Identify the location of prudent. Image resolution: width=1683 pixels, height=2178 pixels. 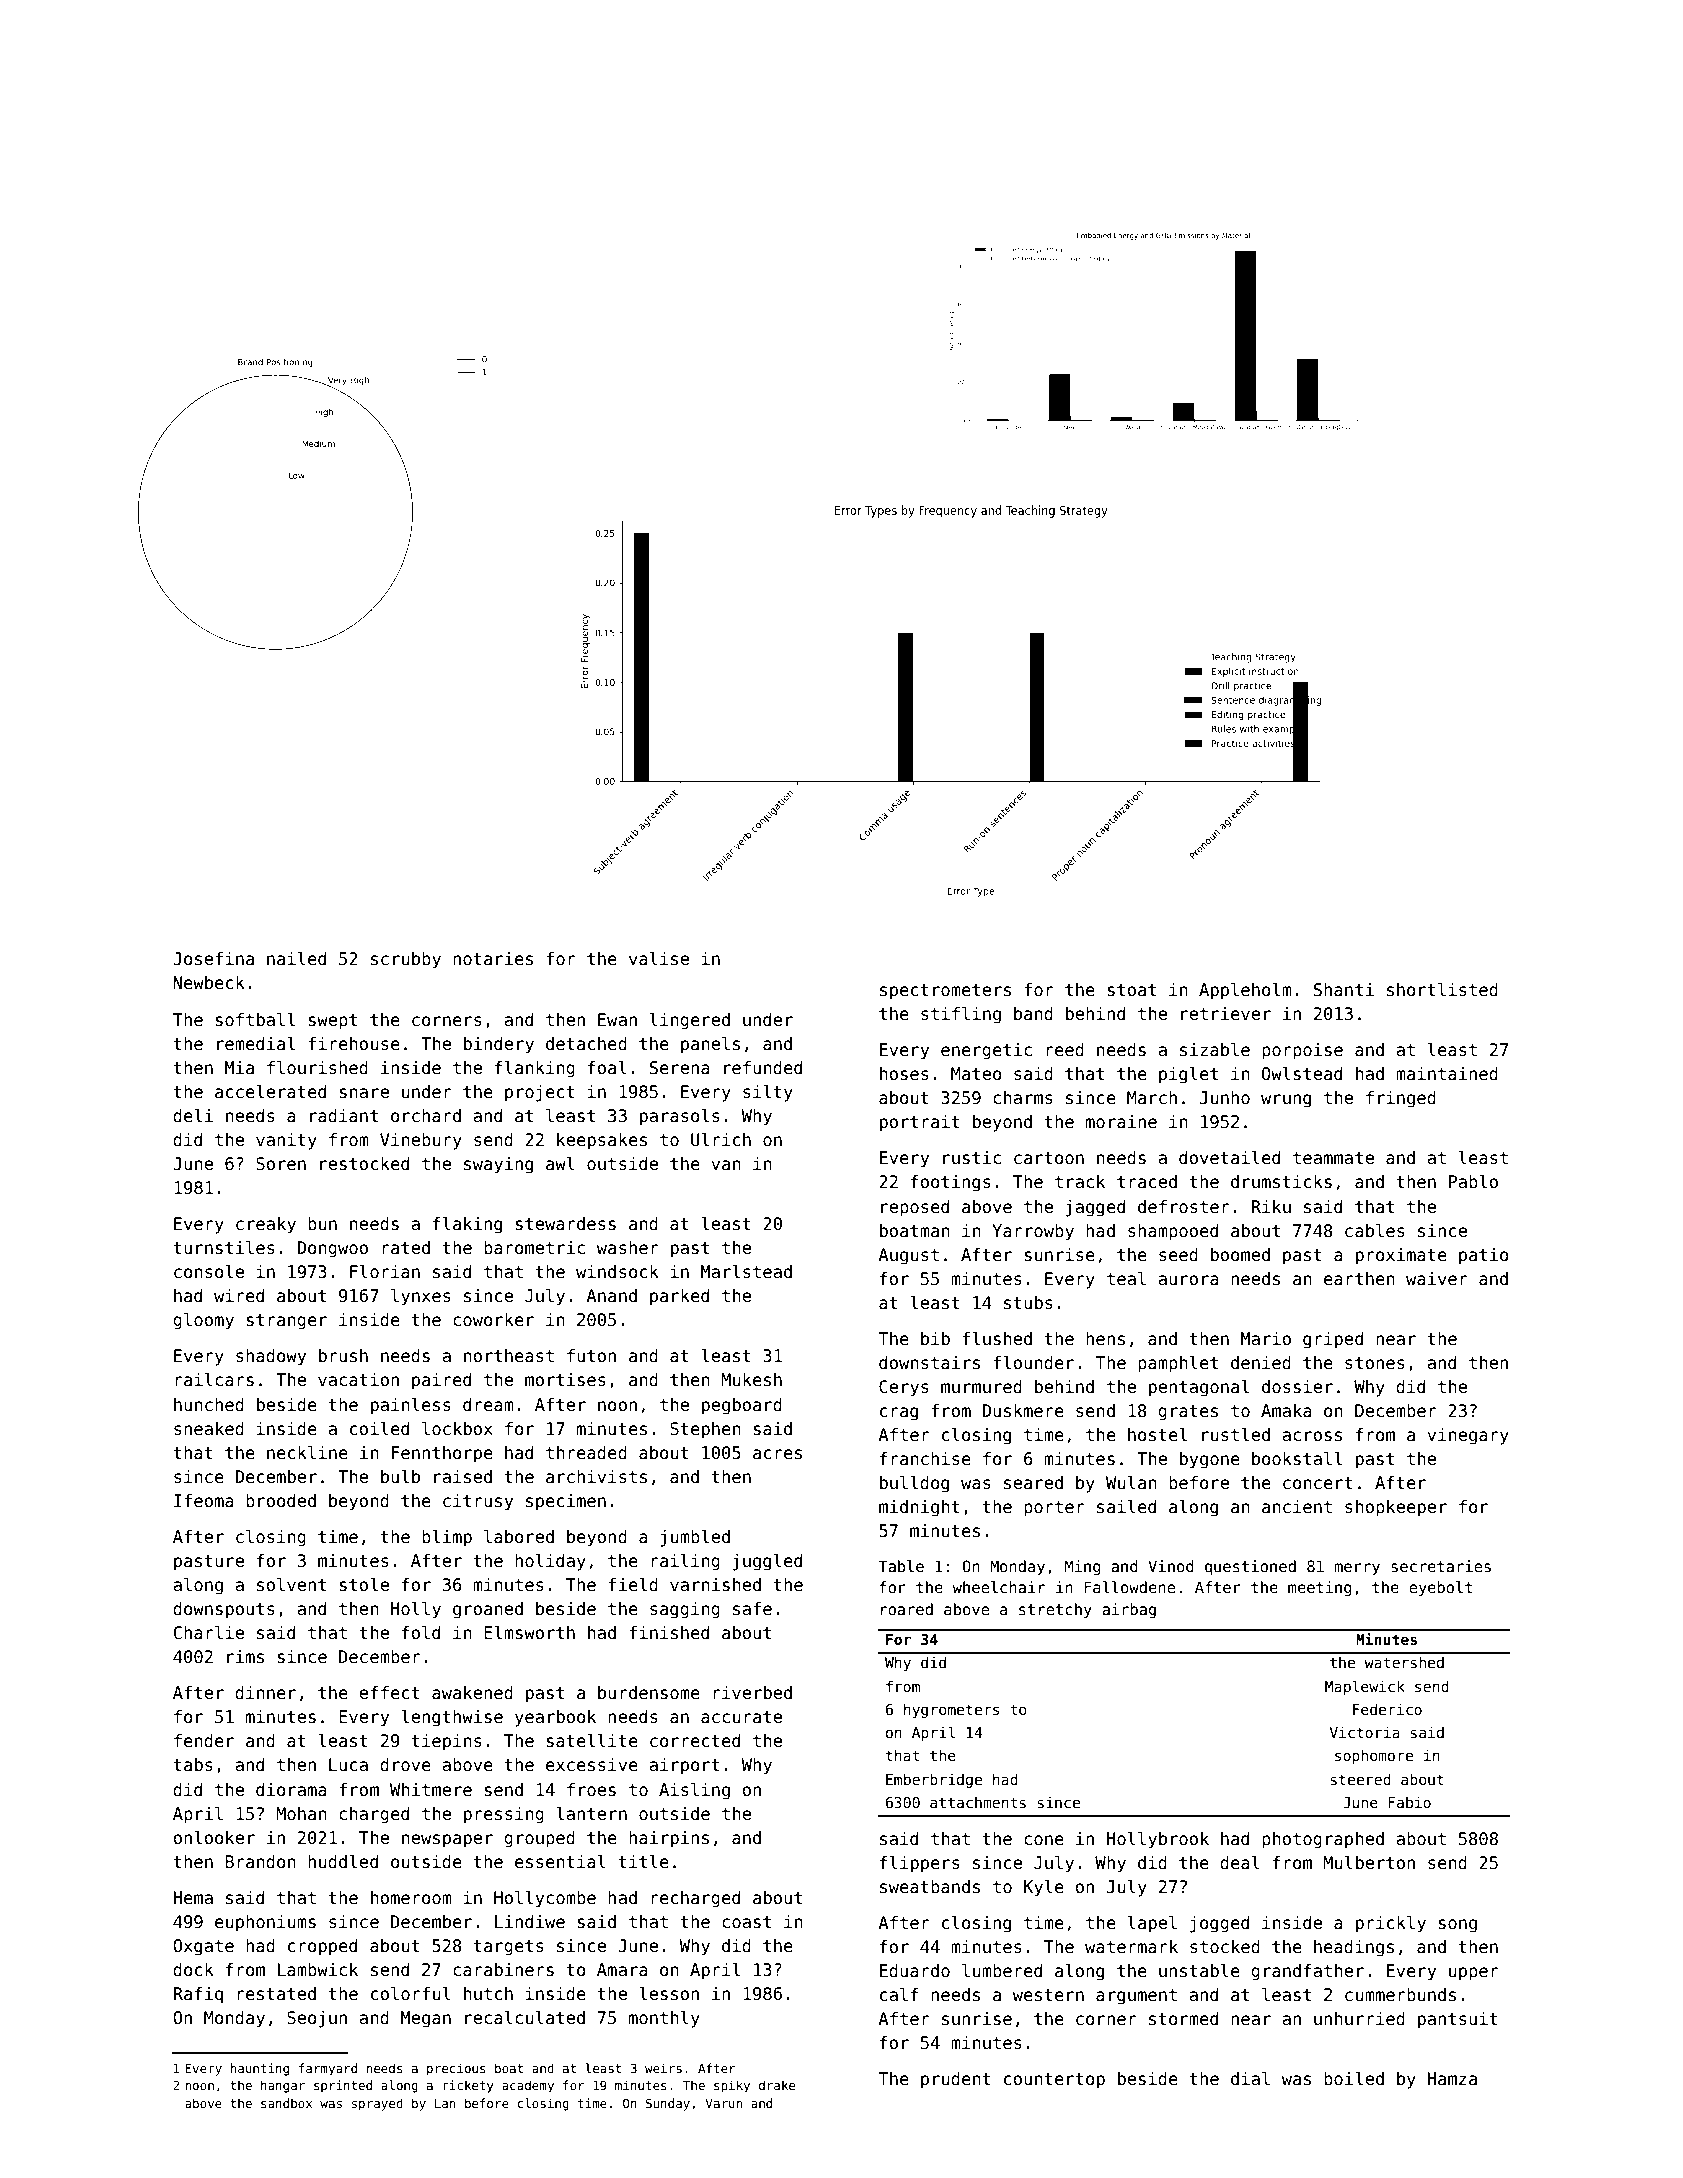
(956, 2080).
